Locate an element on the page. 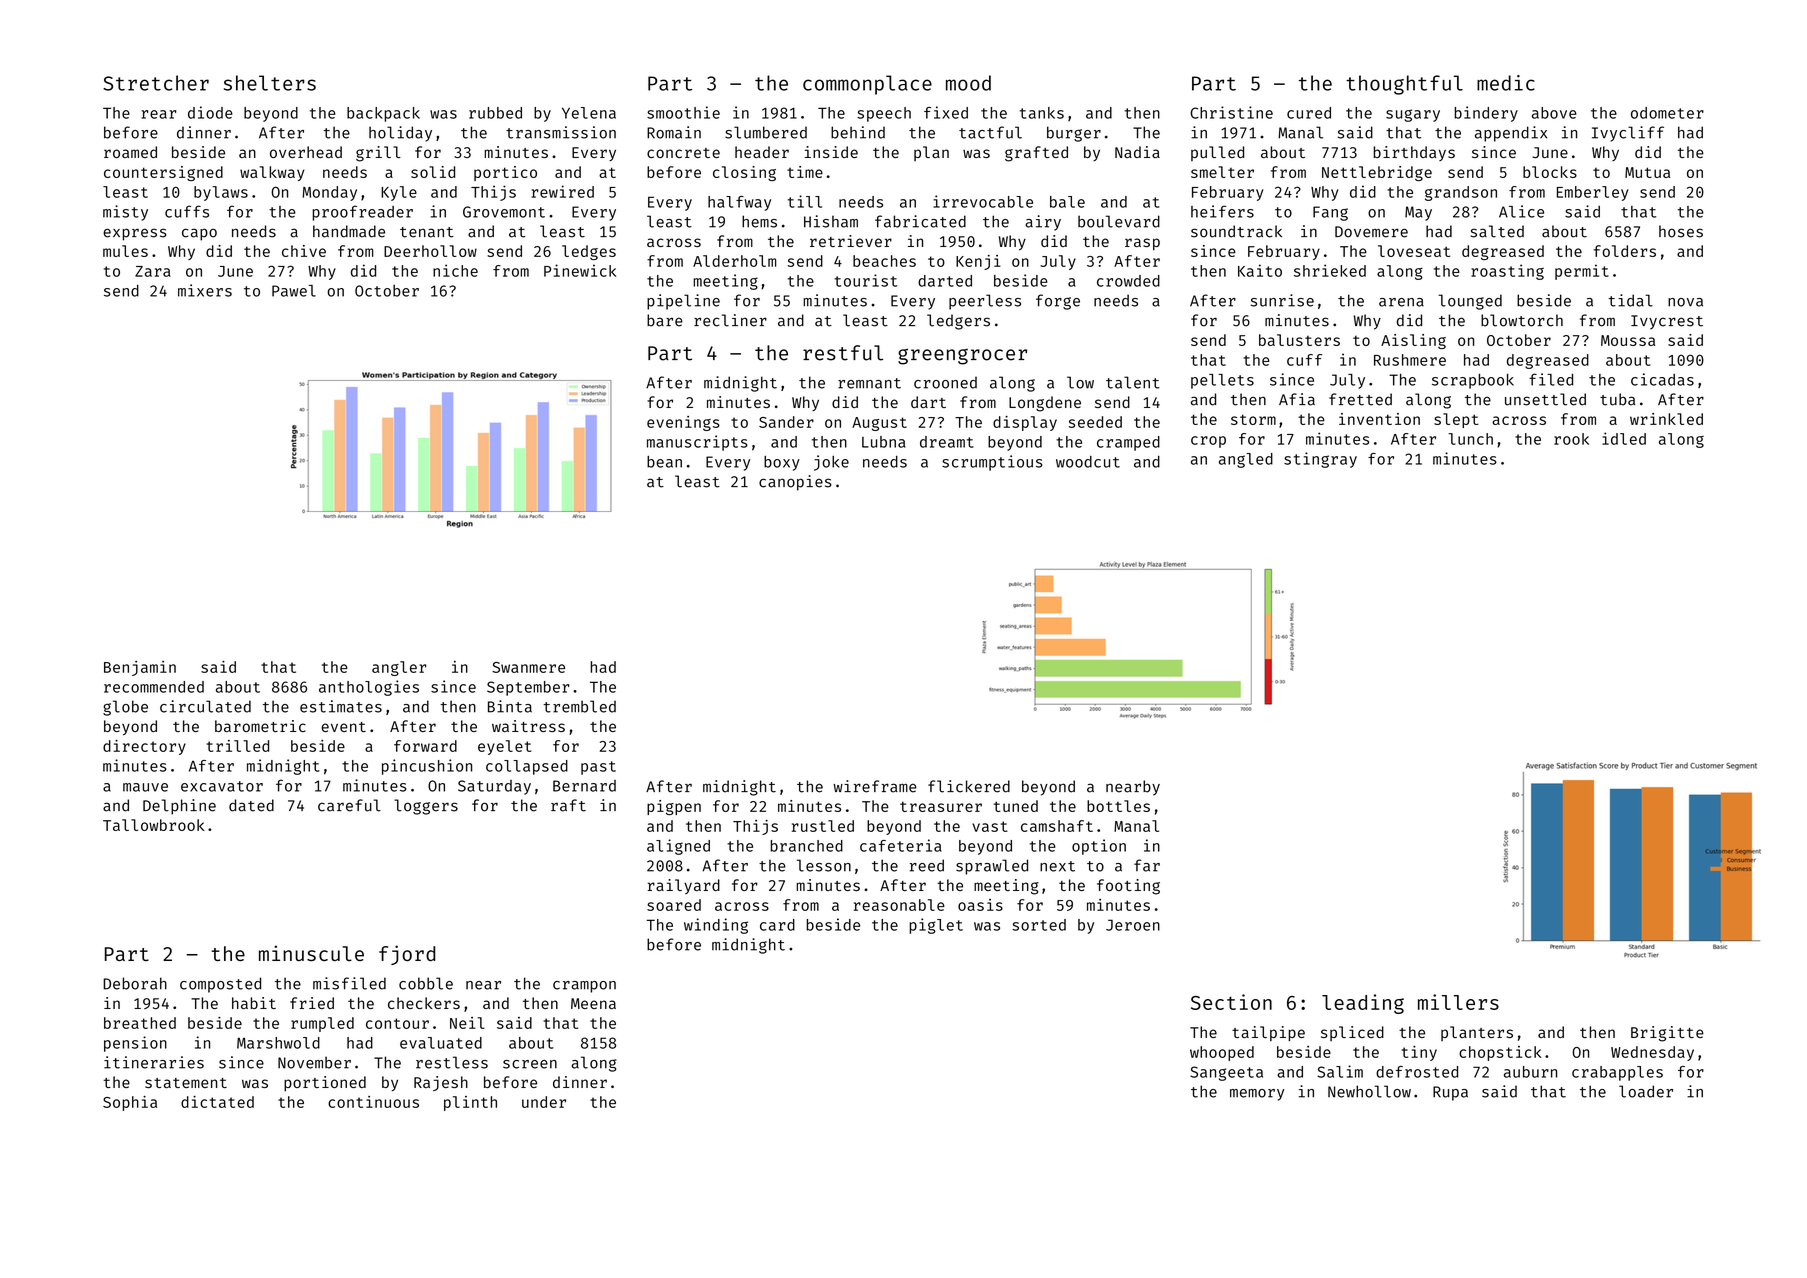  evenings is located at coordinates (683, 423).
